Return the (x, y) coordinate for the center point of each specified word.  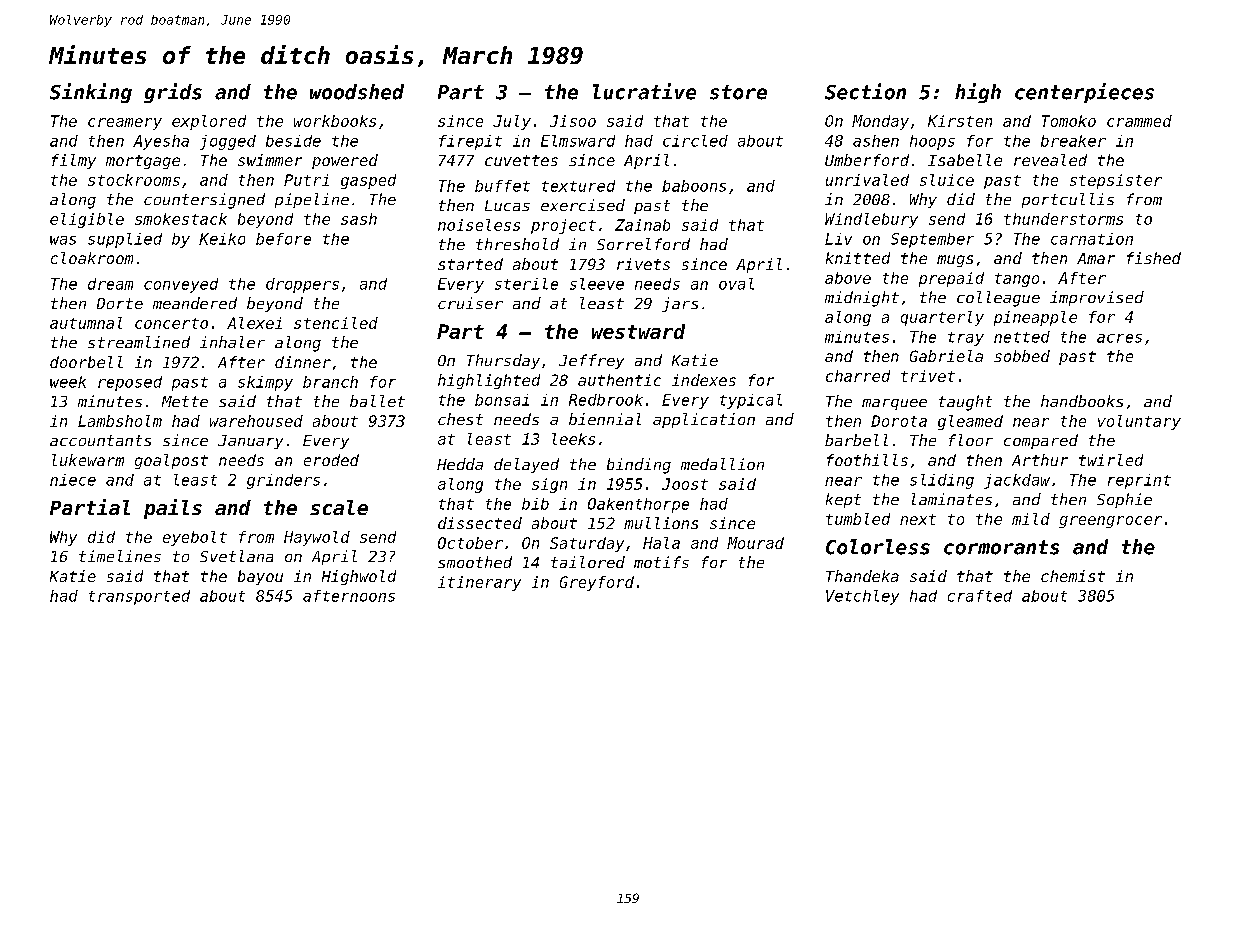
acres (1119, 338)
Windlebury (871, 220)
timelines (120, 556)
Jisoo (573, 121)
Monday (880, 122)
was (63, 240)
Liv (838, 239)
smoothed (475, 562)
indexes (704, 380)
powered (345, 161)
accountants (100, 440)
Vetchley (862, 597)
